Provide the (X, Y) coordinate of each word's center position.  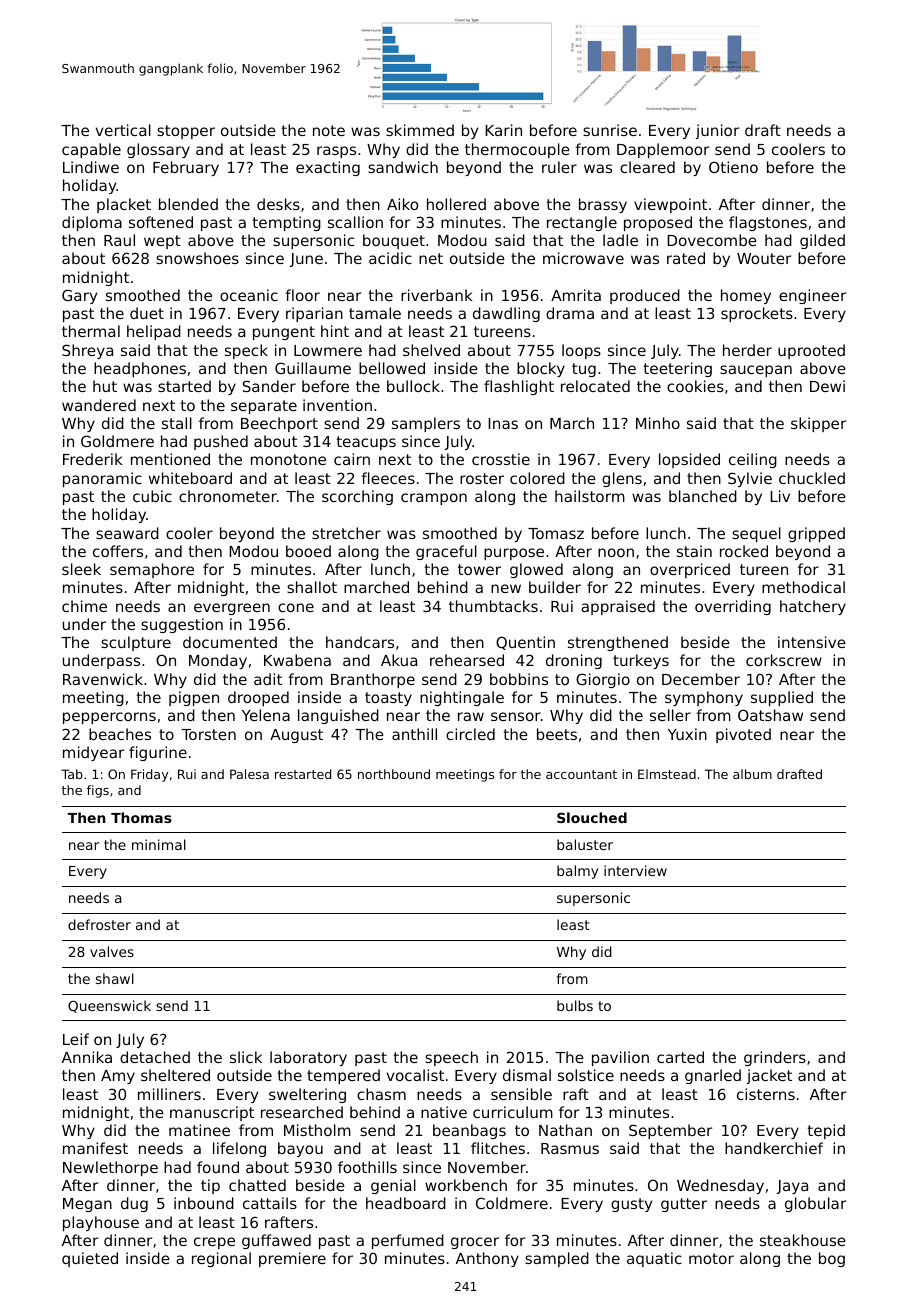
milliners (169, 1094)
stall (177, 423)
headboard (406, 1203)
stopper (186, 132)
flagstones (768, 223)
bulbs (575, 1005)
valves (112, 951)
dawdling (506, 314)
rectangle (582, 223)
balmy (577, 872)
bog (832, 1259)
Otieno (733, 167)
